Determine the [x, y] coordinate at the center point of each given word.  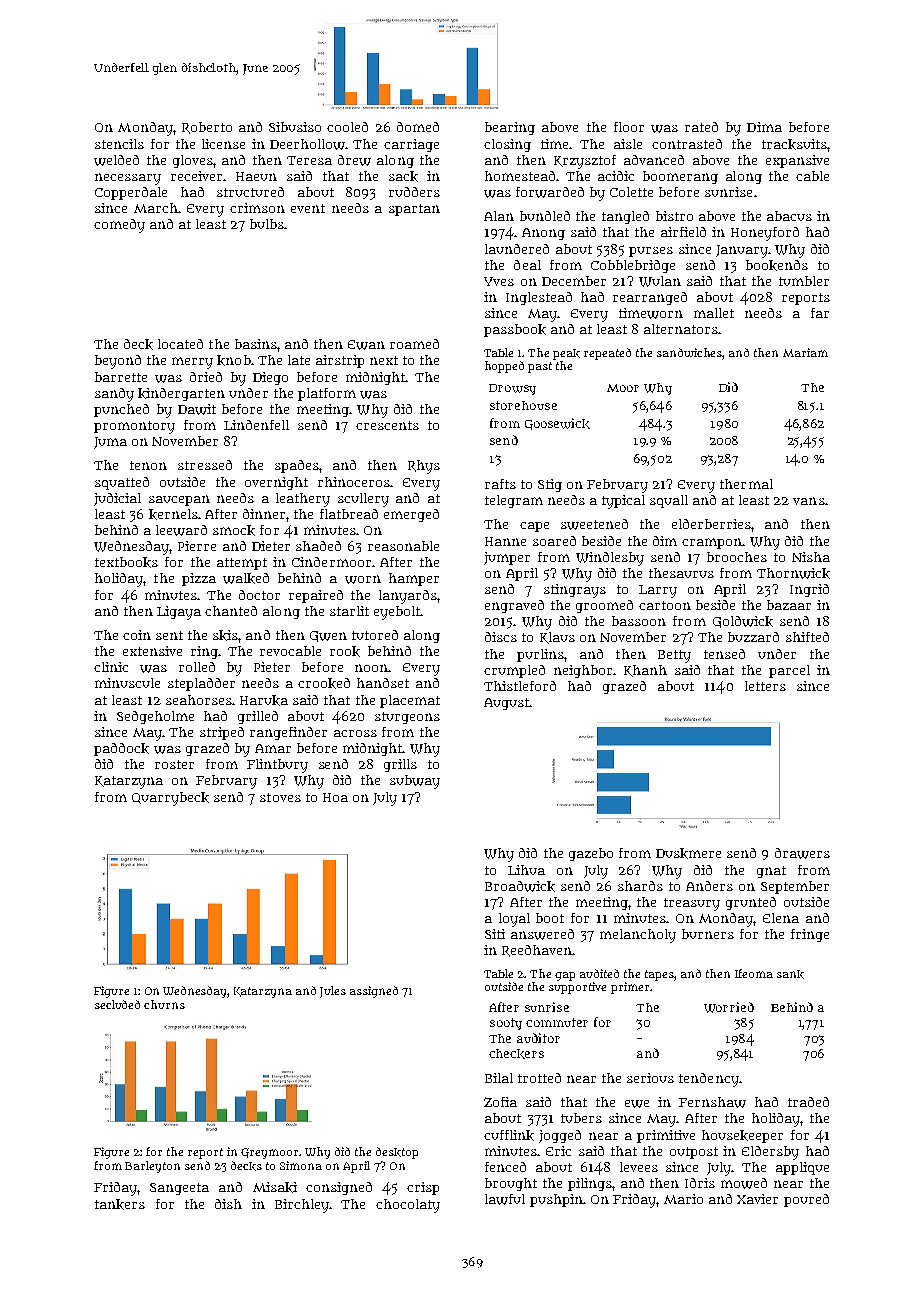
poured [806, 1200]
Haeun [256, 176]
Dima [764, 127]
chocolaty [408, 1206]
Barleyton [152, 1167]
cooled [347, 127]
